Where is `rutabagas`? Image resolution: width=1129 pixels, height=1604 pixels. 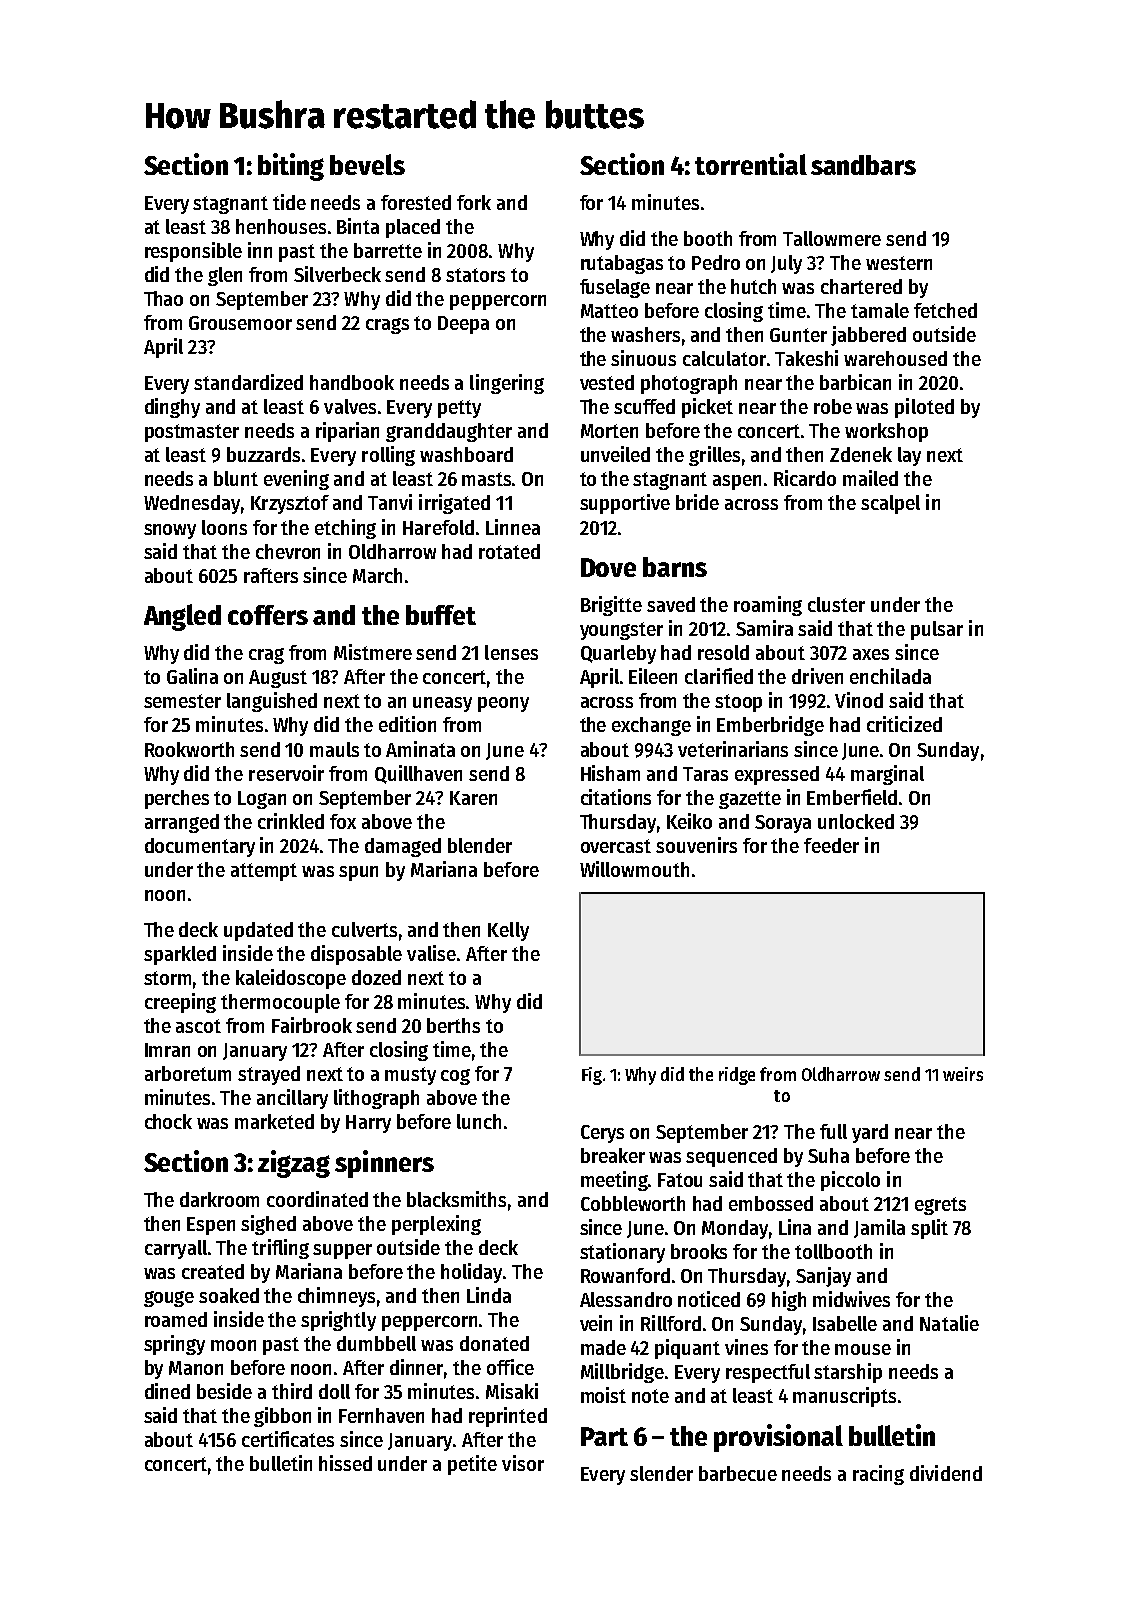 rutabagas is located at coordinates (622, 264).
